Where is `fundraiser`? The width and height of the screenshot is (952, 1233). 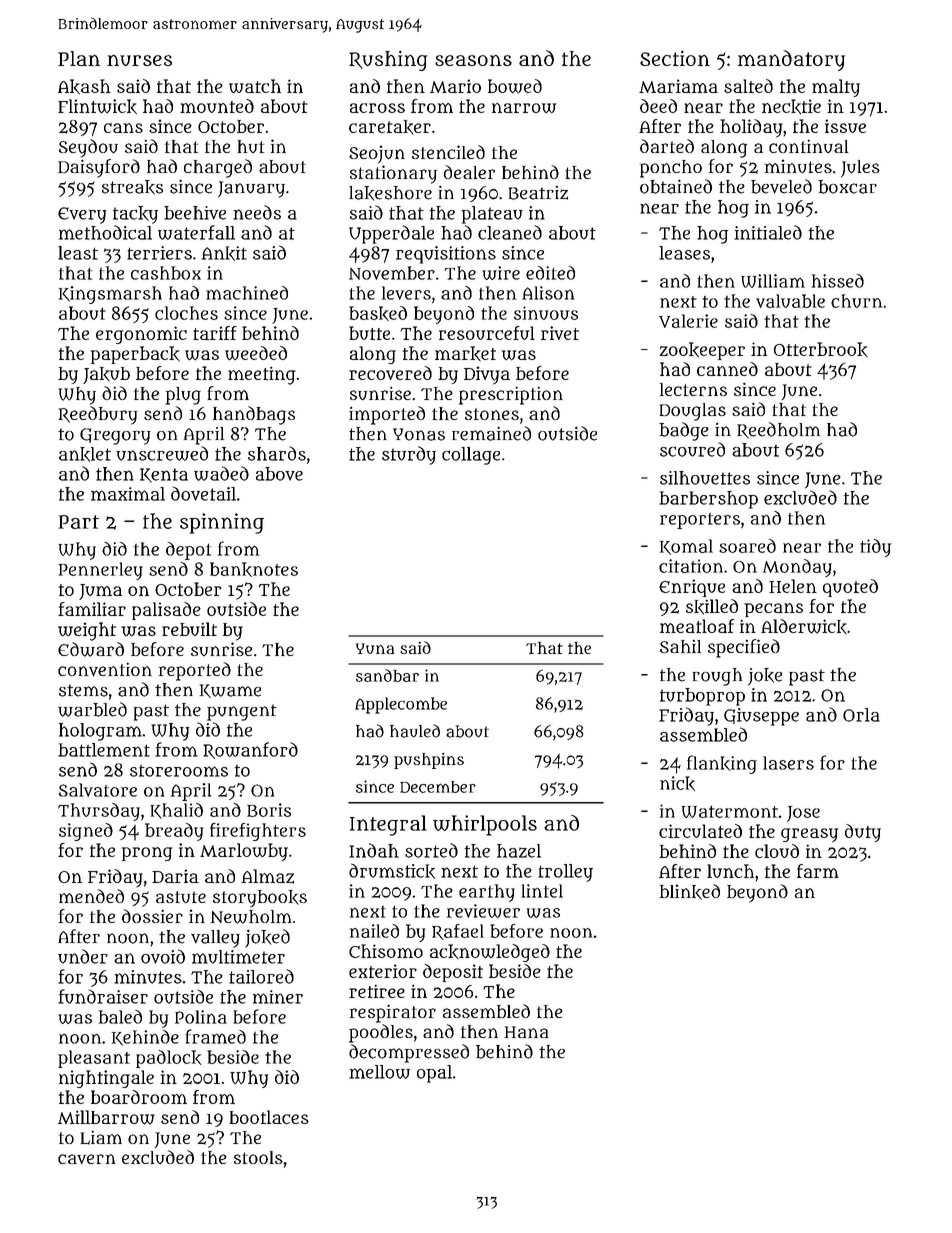
fundraiser is located at coordinates (103, 996).
